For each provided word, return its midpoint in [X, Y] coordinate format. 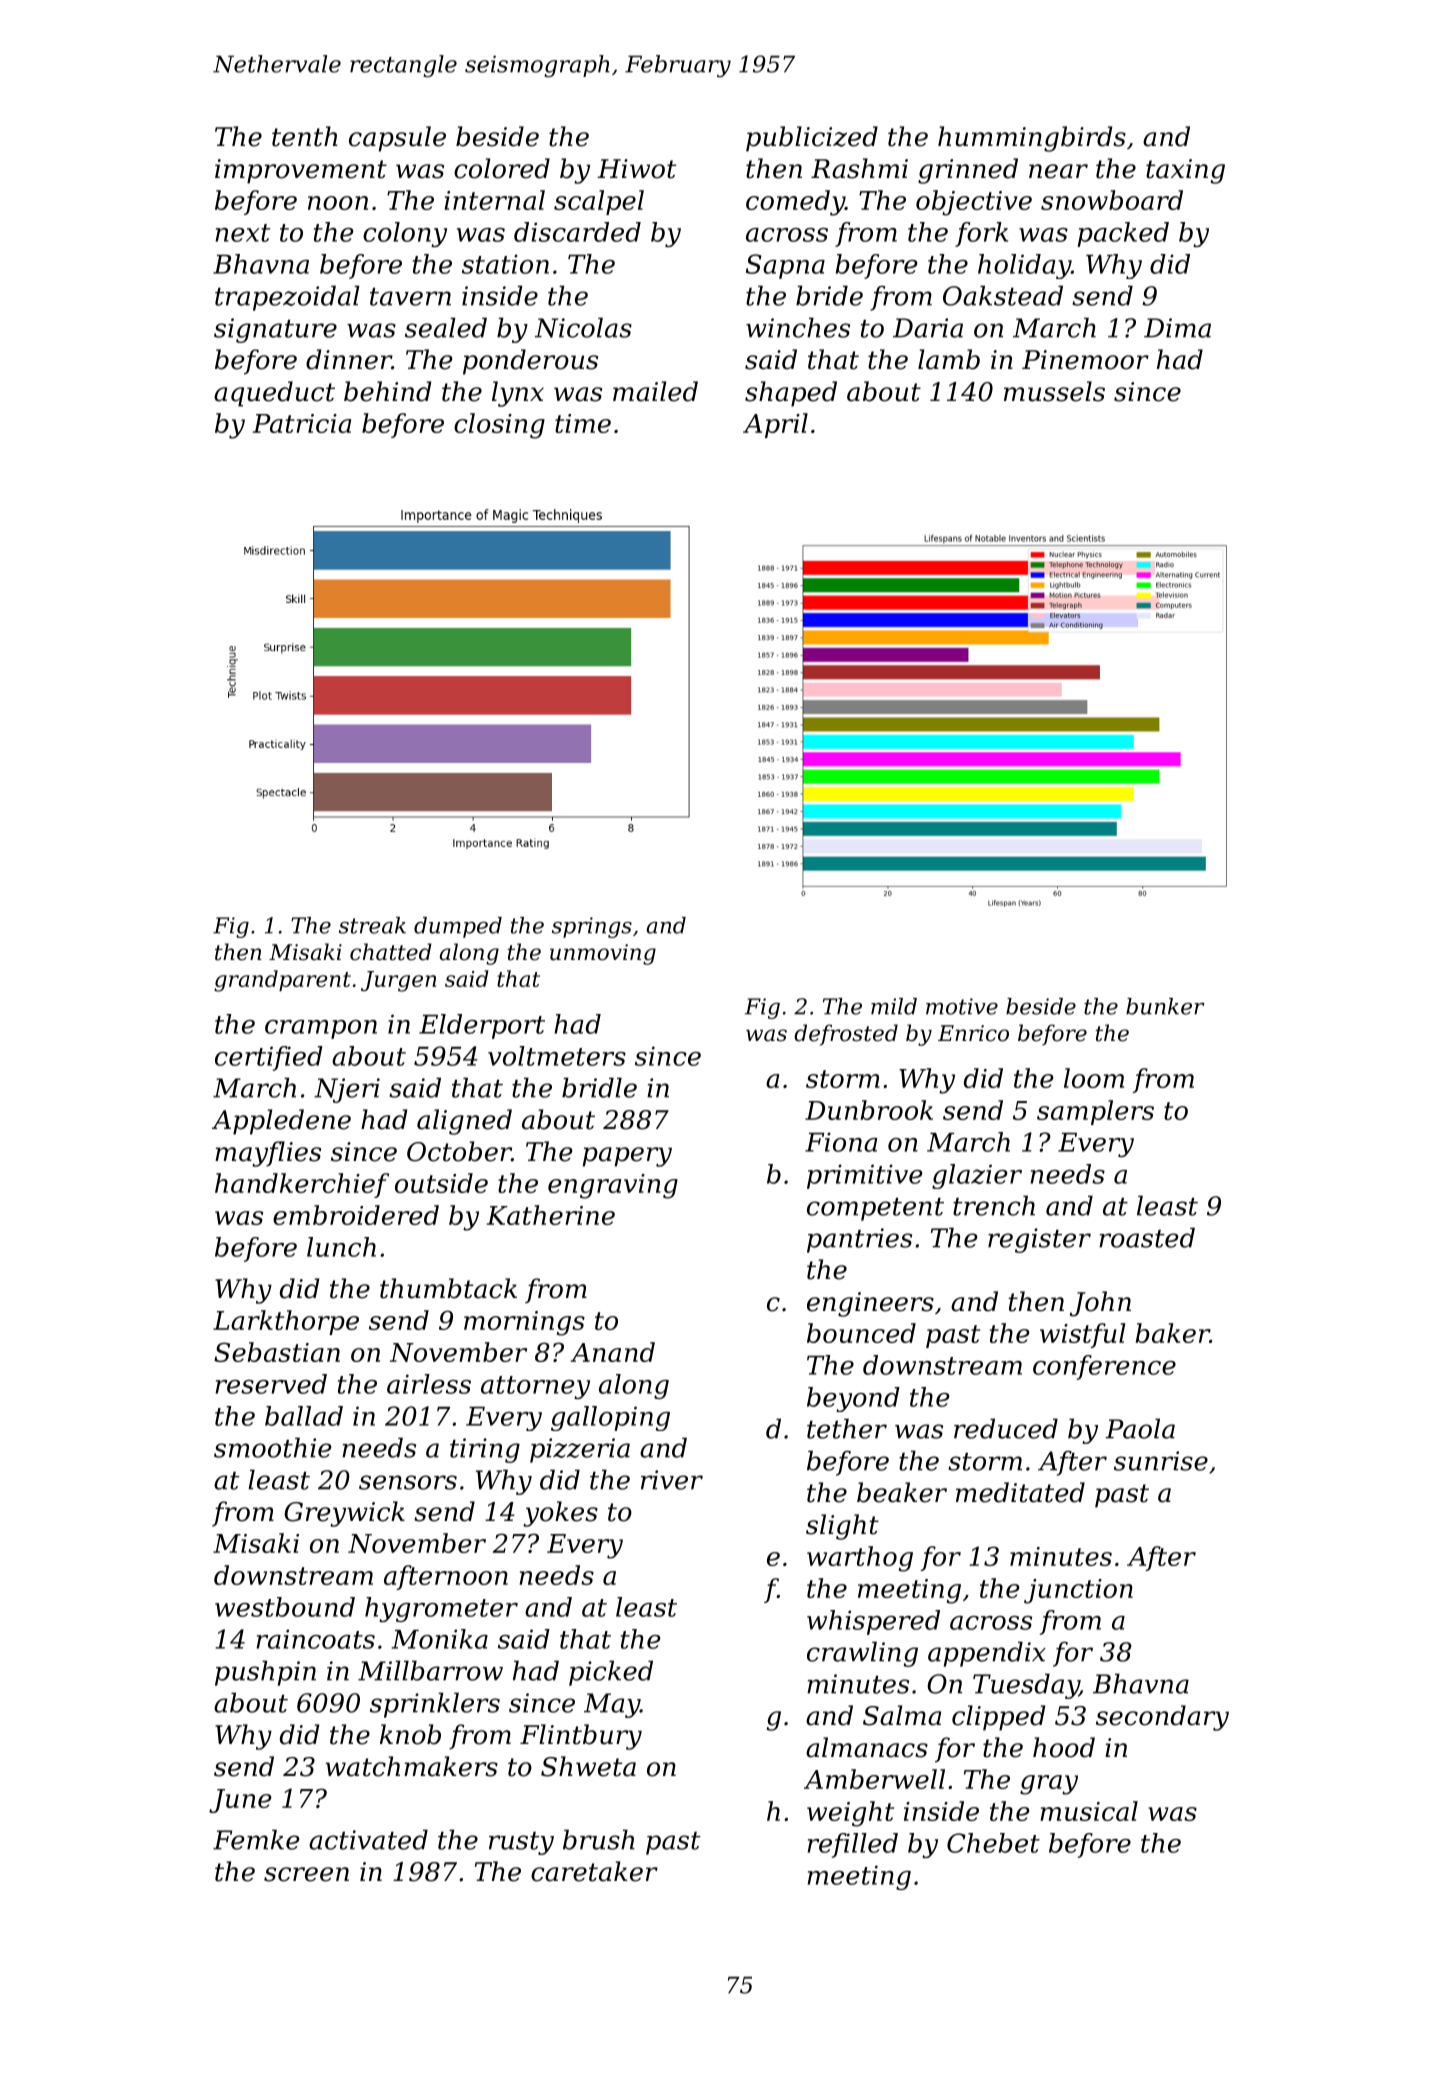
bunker [1165, 1006]
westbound [285, 1607]
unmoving [603, 954]
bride [829, 295]
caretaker [594, 1871]
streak [372, 925]
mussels [1054, 391]
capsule [397, 139]
